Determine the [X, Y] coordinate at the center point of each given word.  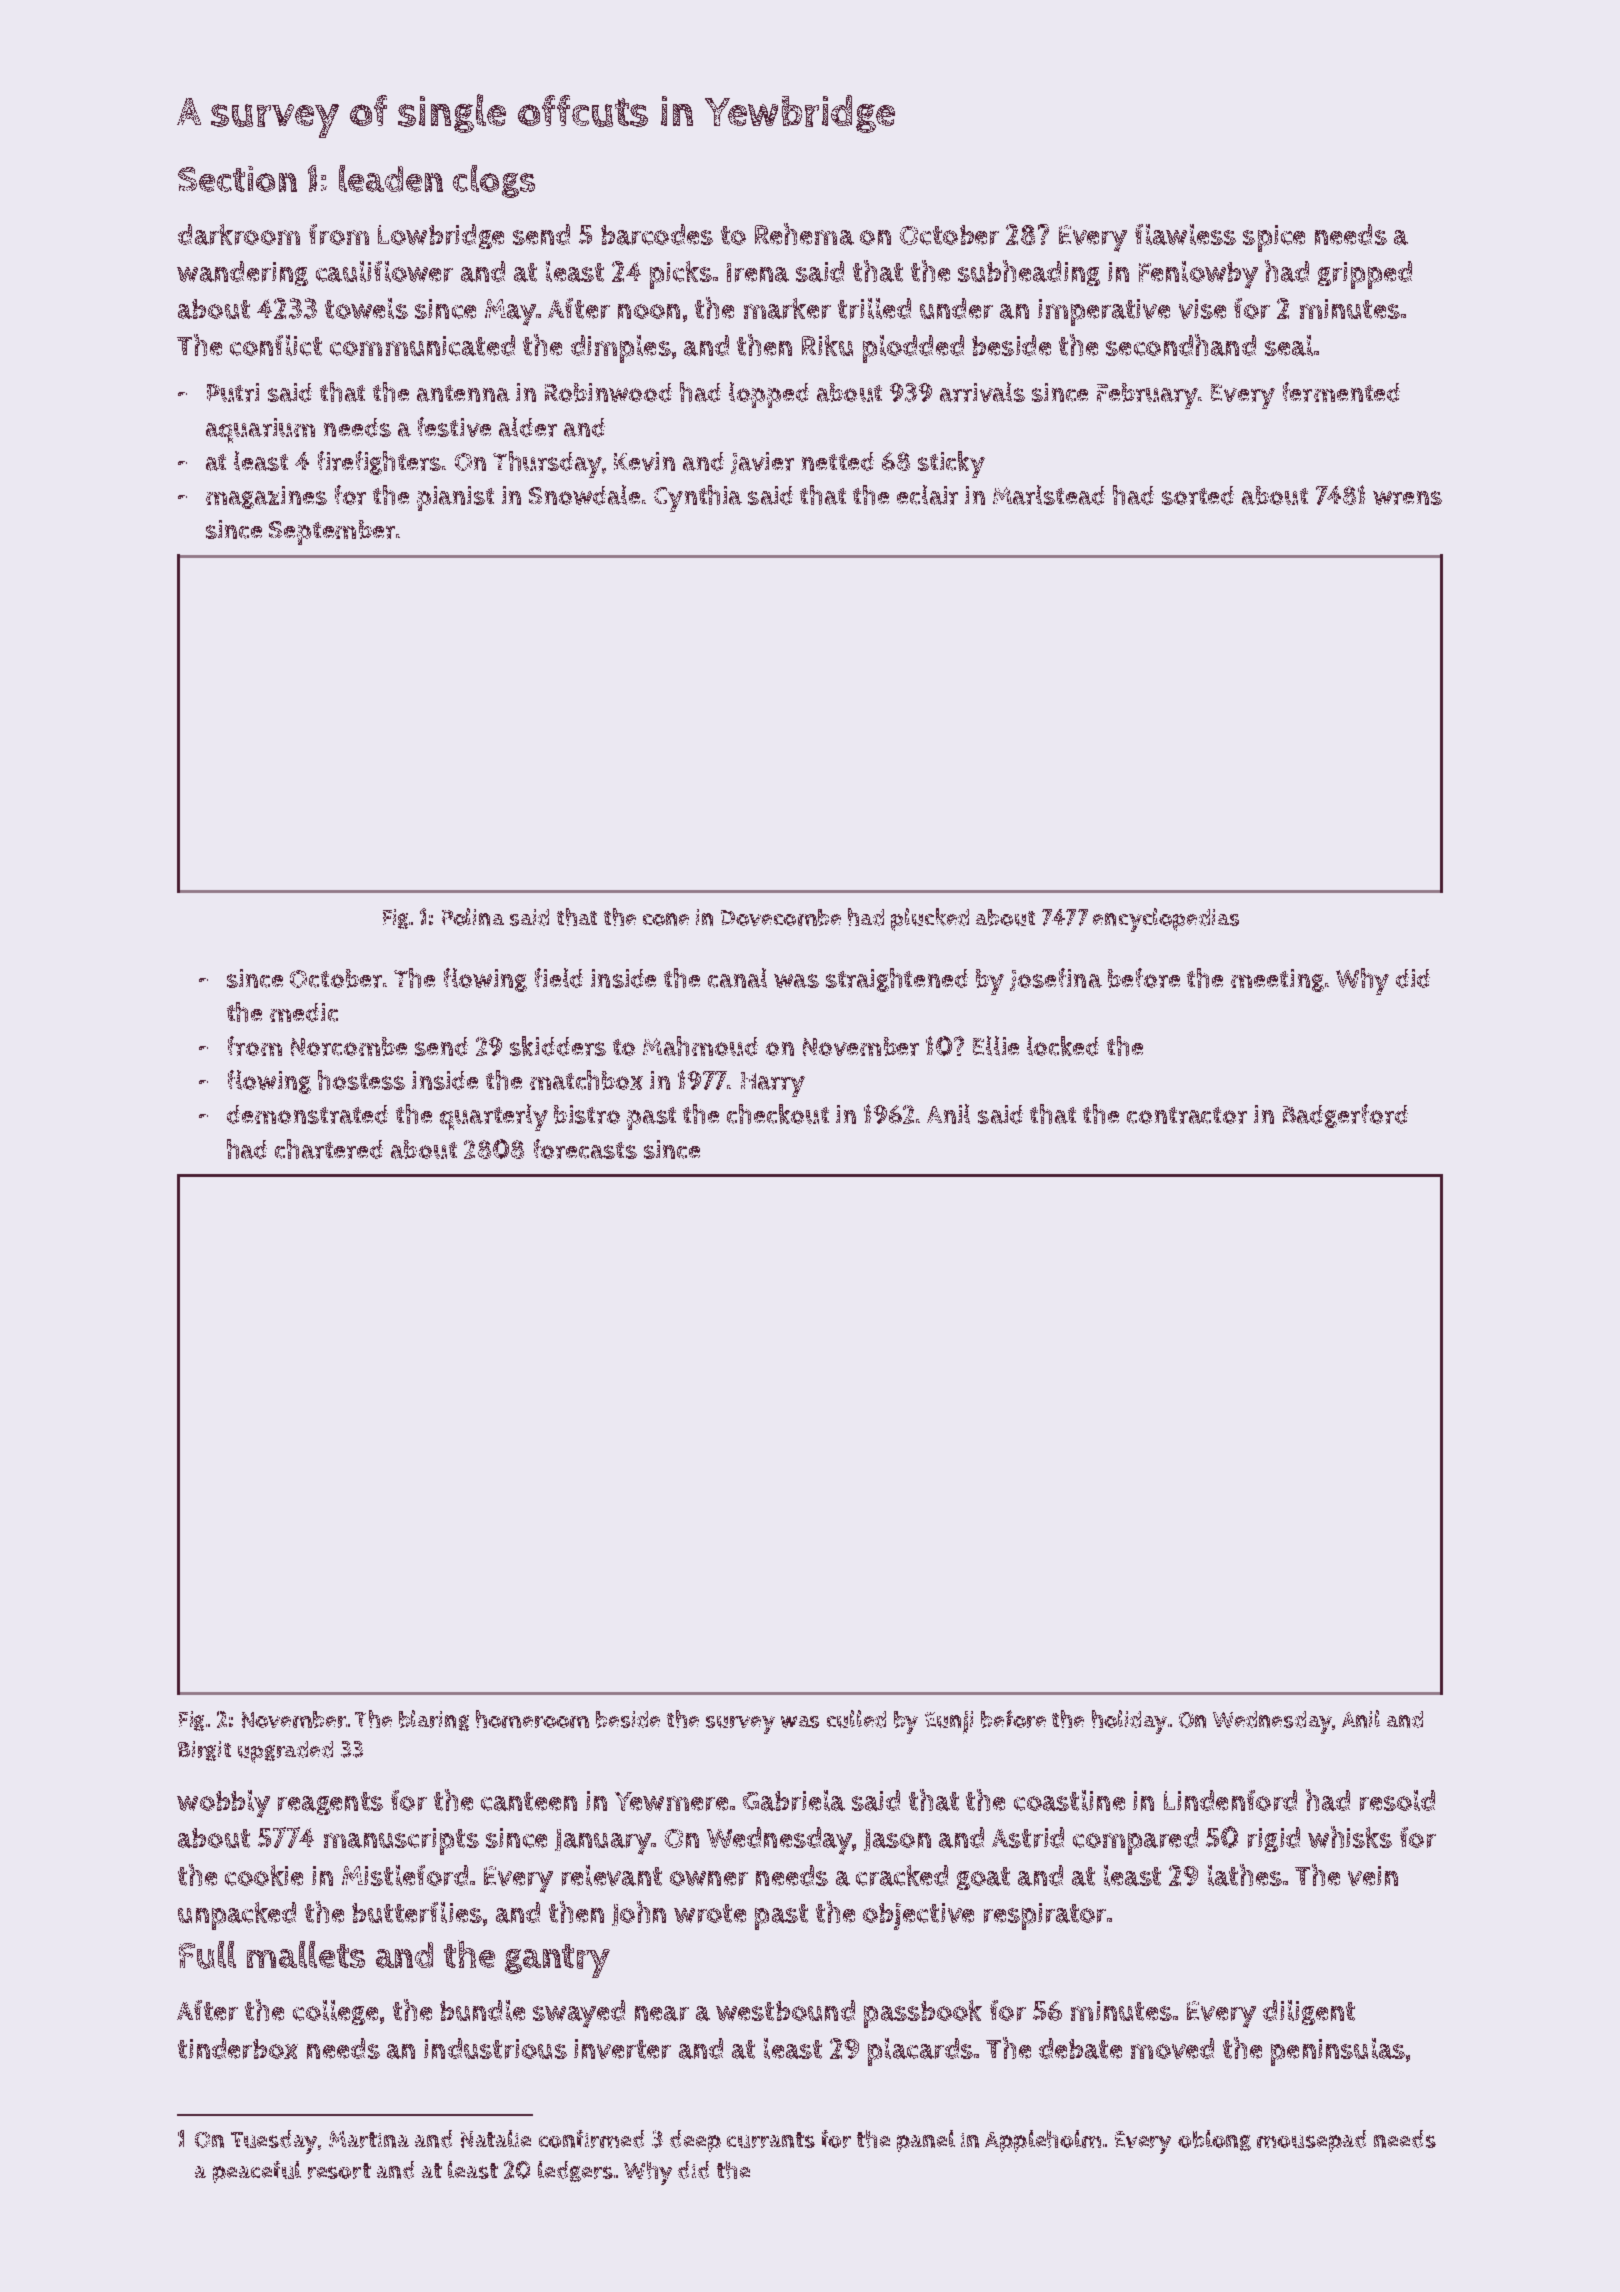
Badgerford [1345, 1116]
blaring [434, 1720]
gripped [1365, 275]
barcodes [657, 234]
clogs [494, 181]
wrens [1407, 498]
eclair [927, 495]
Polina [473, 917]
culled [856, 1719]
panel [926, 2141]
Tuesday [274, 2142]
